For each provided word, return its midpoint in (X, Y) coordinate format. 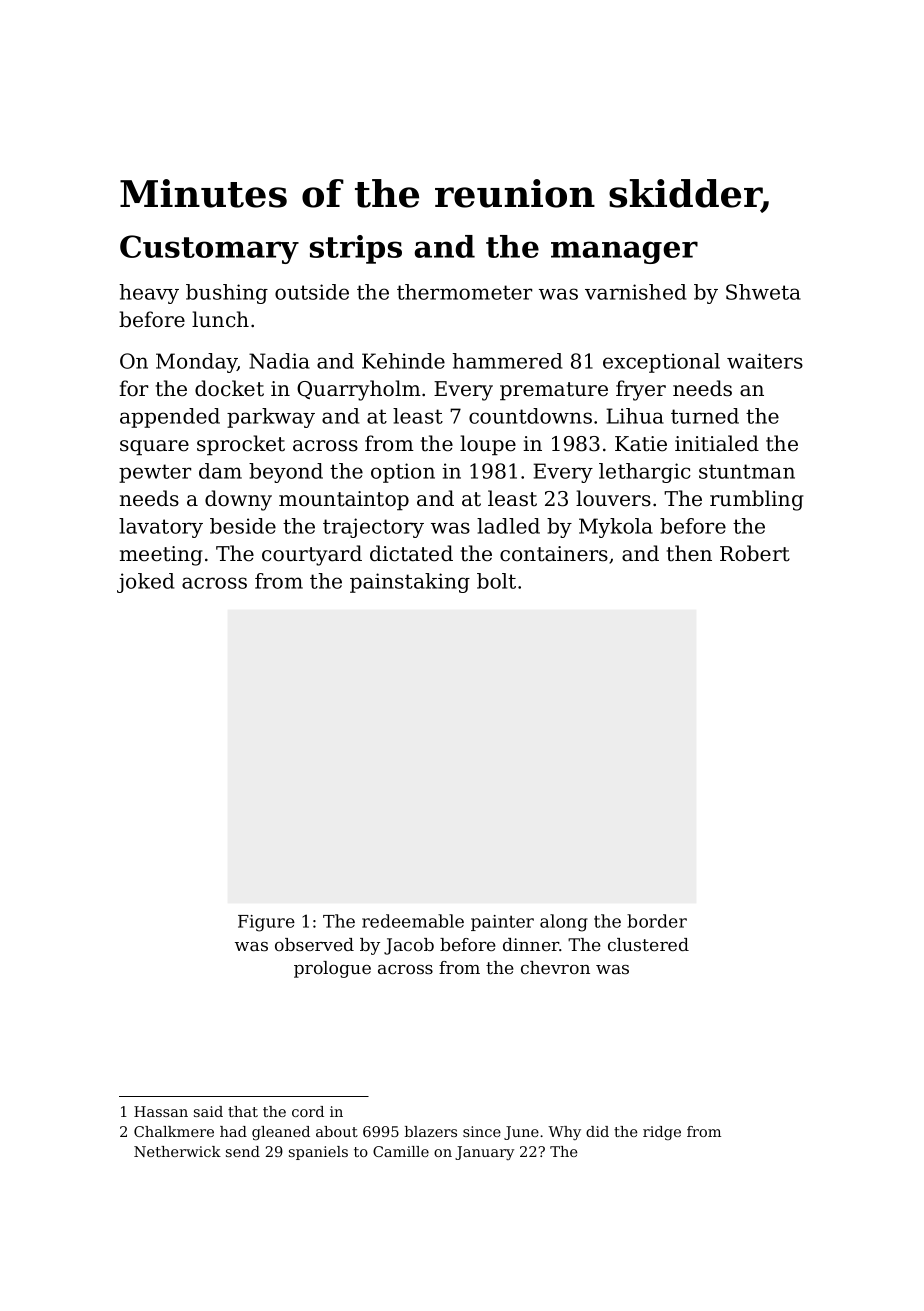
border (657, 921)
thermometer (464, 292)
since (482, 1131)
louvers (613, 498)
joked (145, 583)
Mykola (616, 528)
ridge (662, 1133)
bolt (496, 581)
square (154, 447)
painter (502, 923)
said (208, 1111)
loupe (488, 445)
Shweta (763, 292)
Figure (266, 923)
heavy (149, 294)
